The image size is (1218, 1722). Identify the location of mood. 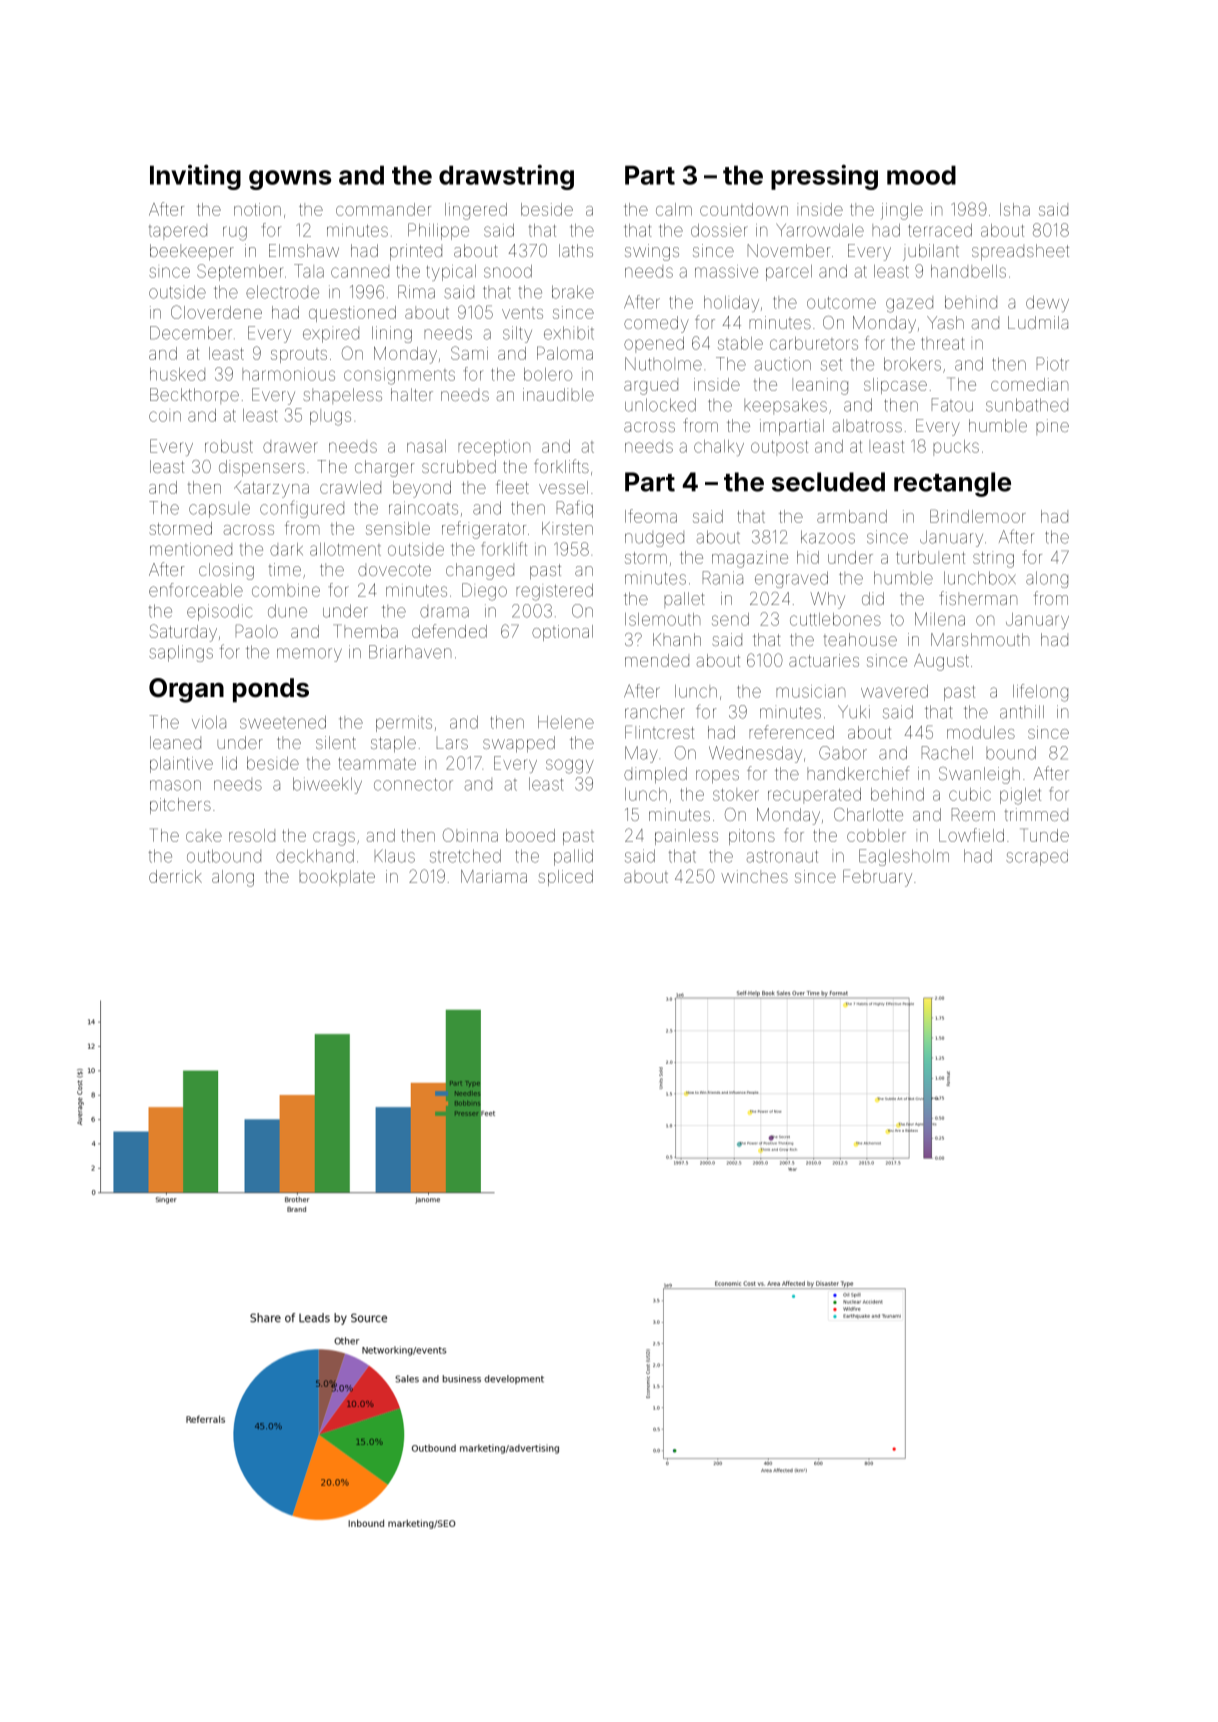
(921, 175).
